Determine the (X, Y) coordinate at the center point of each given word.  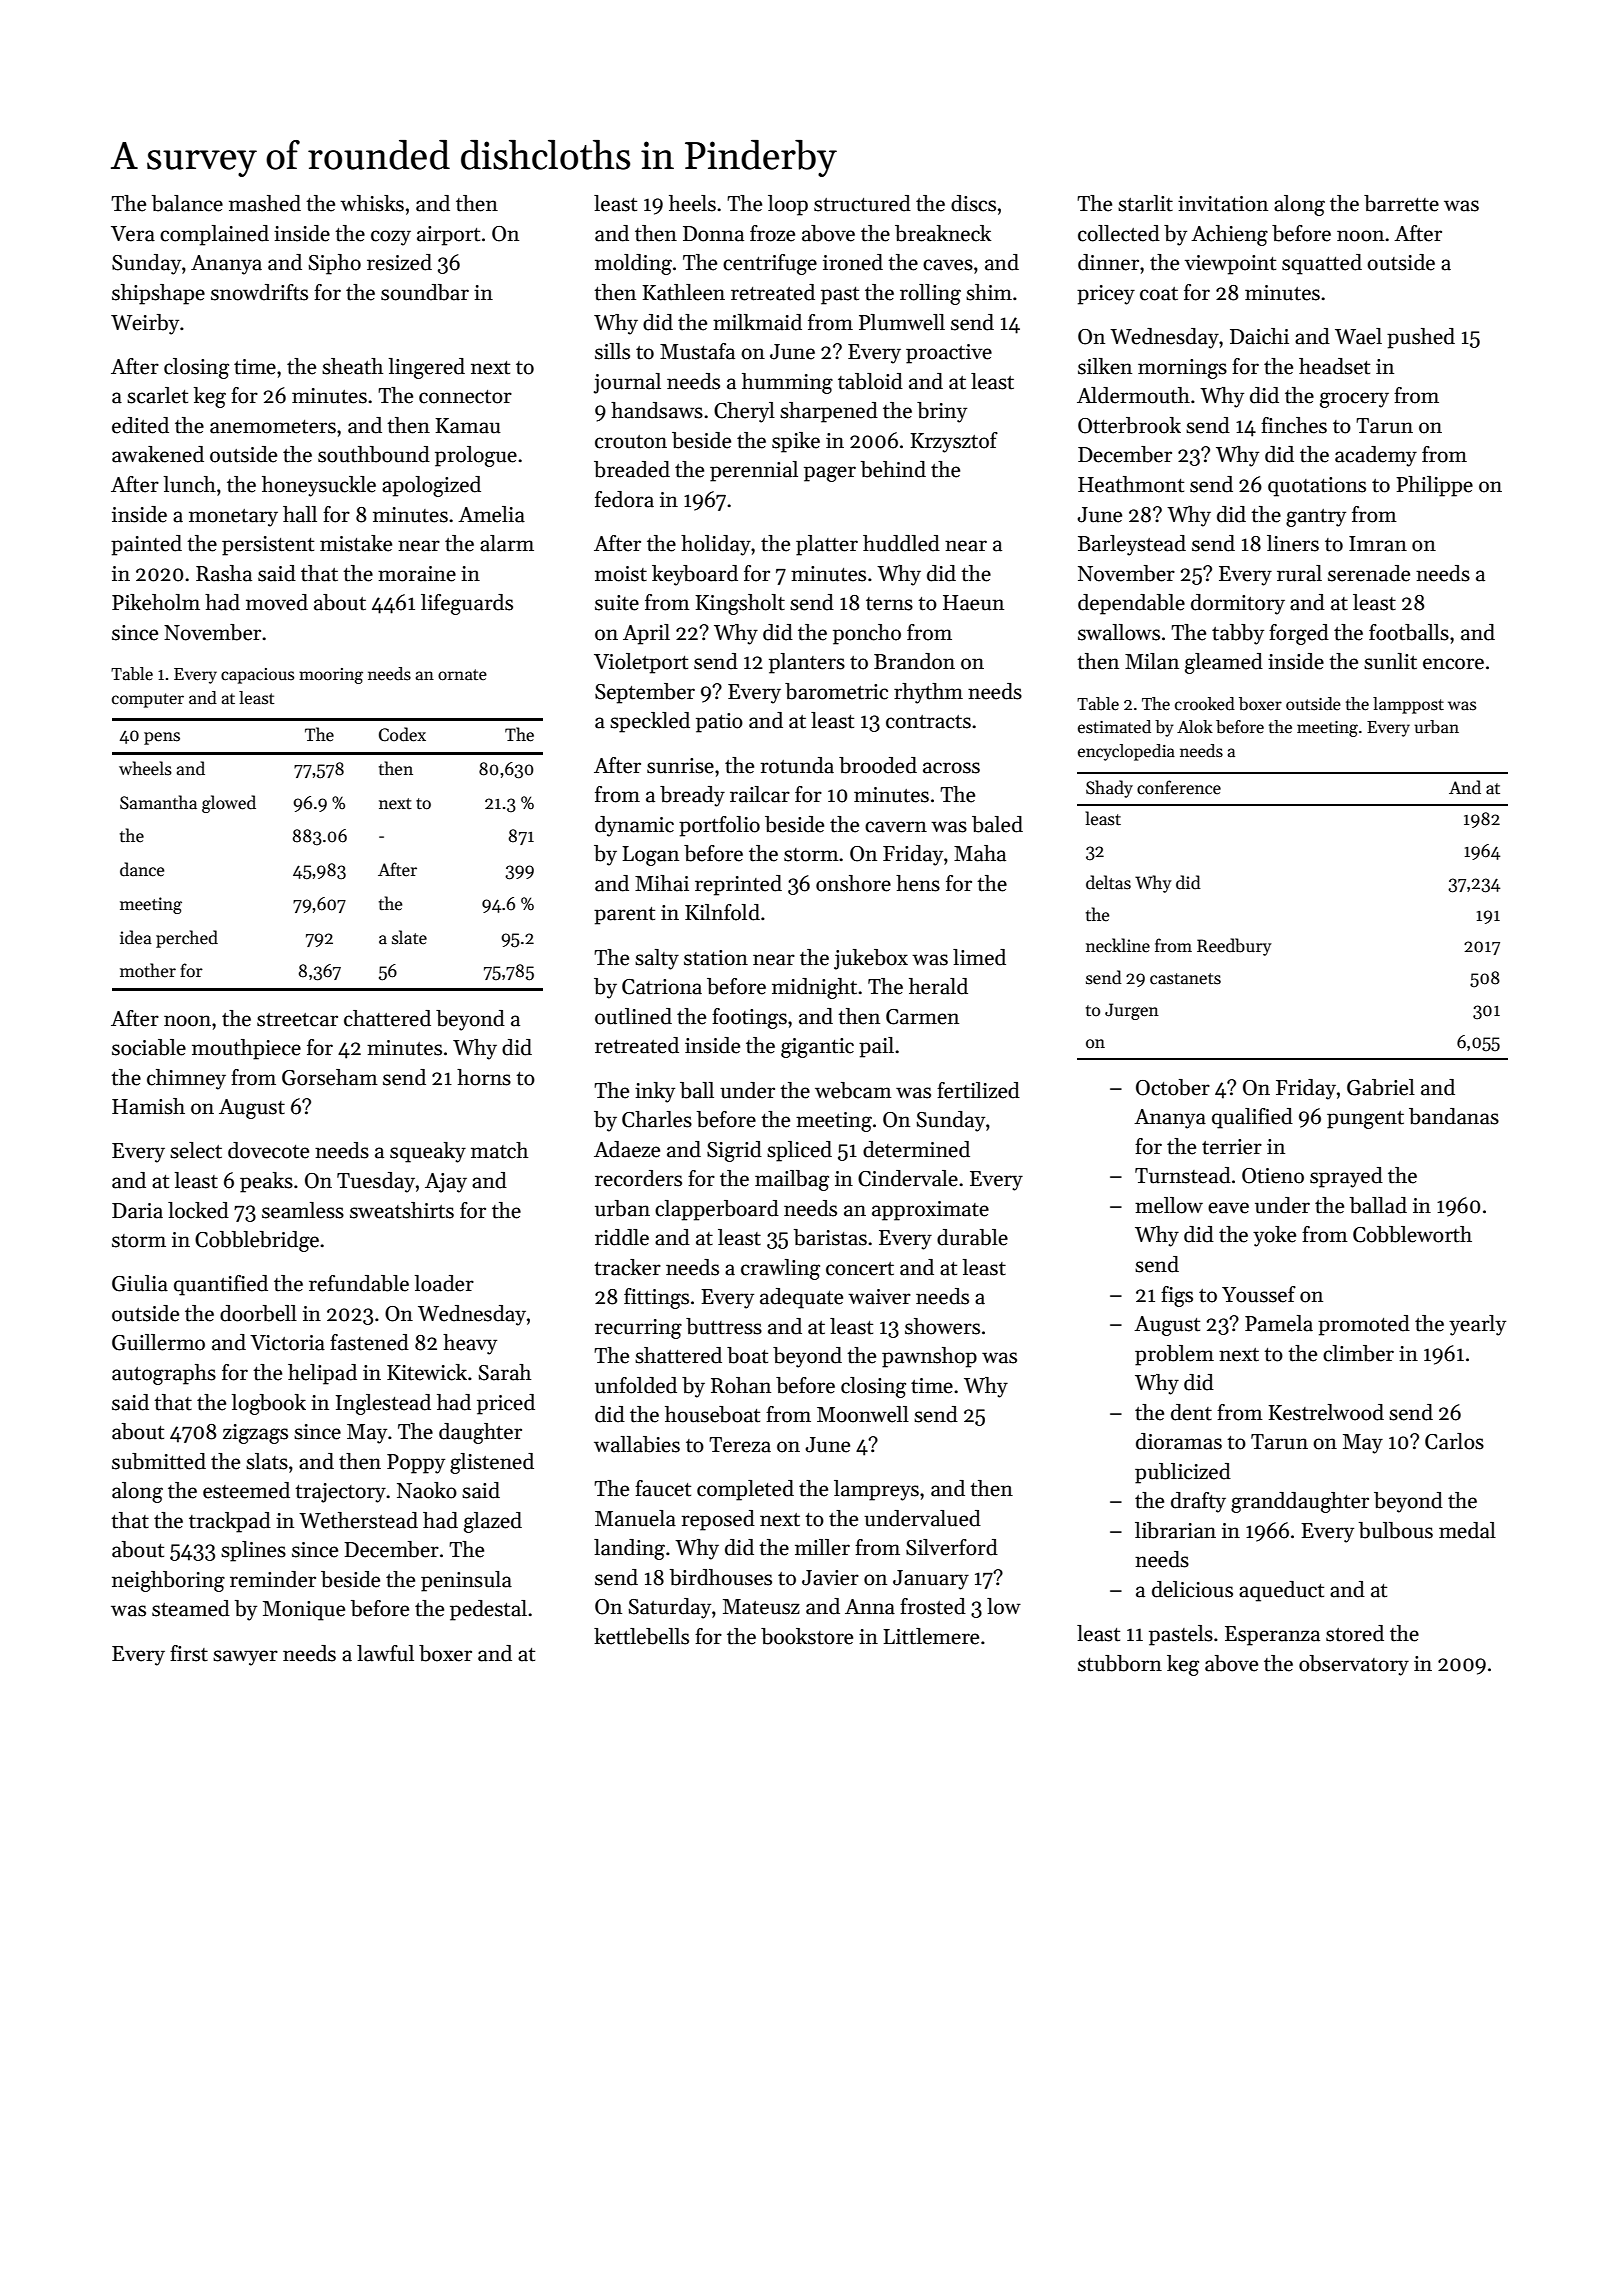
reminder (273, 1579)
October (1173, 1087)
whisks (372, 203)
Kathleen (683, 292)
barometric (836, 691)
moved (277, 602)
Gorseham (330, 1077)
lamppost (1408, 705)
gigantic (817, 1048)
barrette (1401, 203)
